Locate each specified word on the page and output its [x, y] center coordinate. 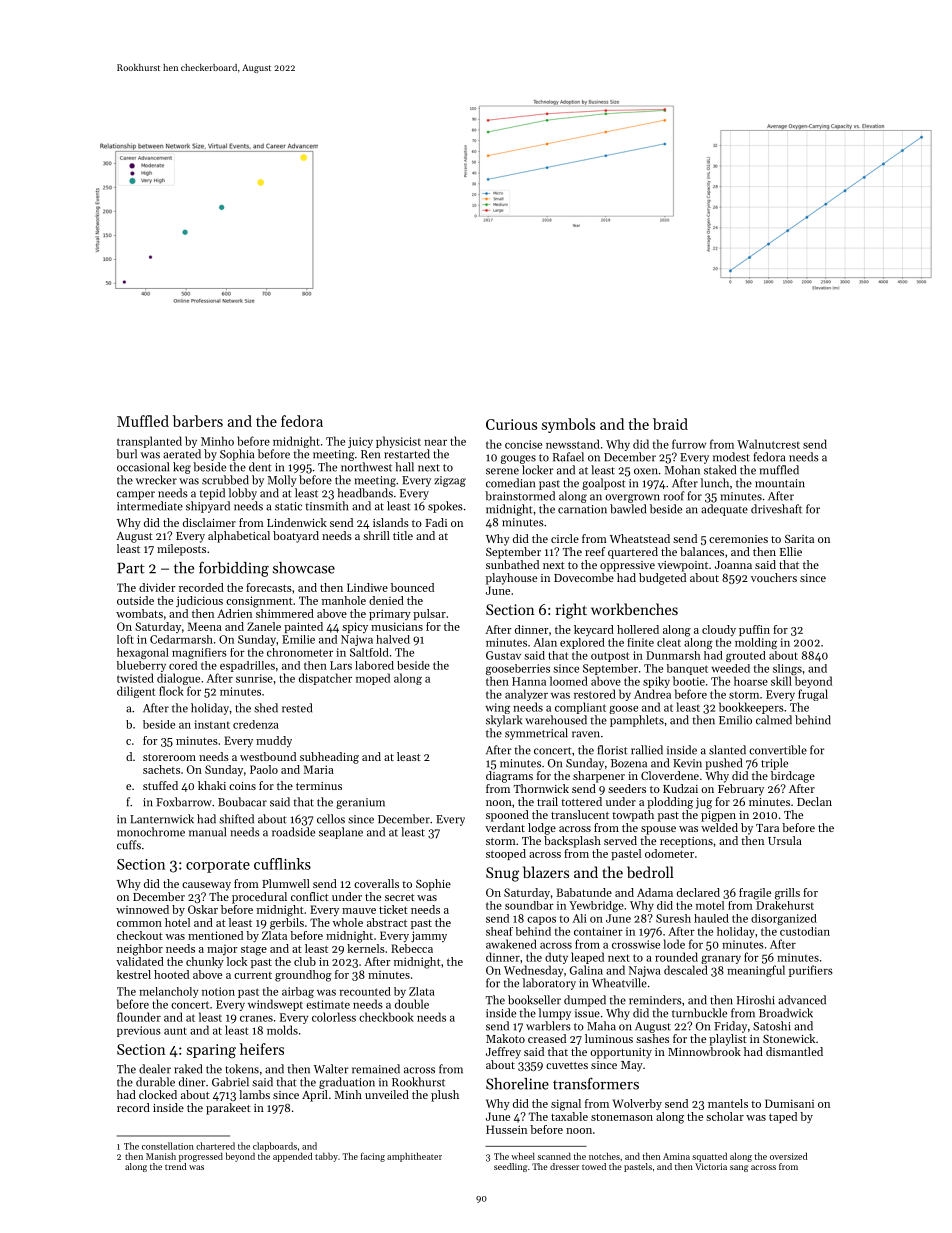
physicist [398, 442]
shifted [236, 819]
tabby [326, 1157]
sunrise [254, 678]
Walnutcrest [768, 444]
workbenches [634, 609]
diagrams [509, 777]
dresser [564, 1166]
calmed [774, 720]
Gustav [503, 655]
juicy [360, 442]
